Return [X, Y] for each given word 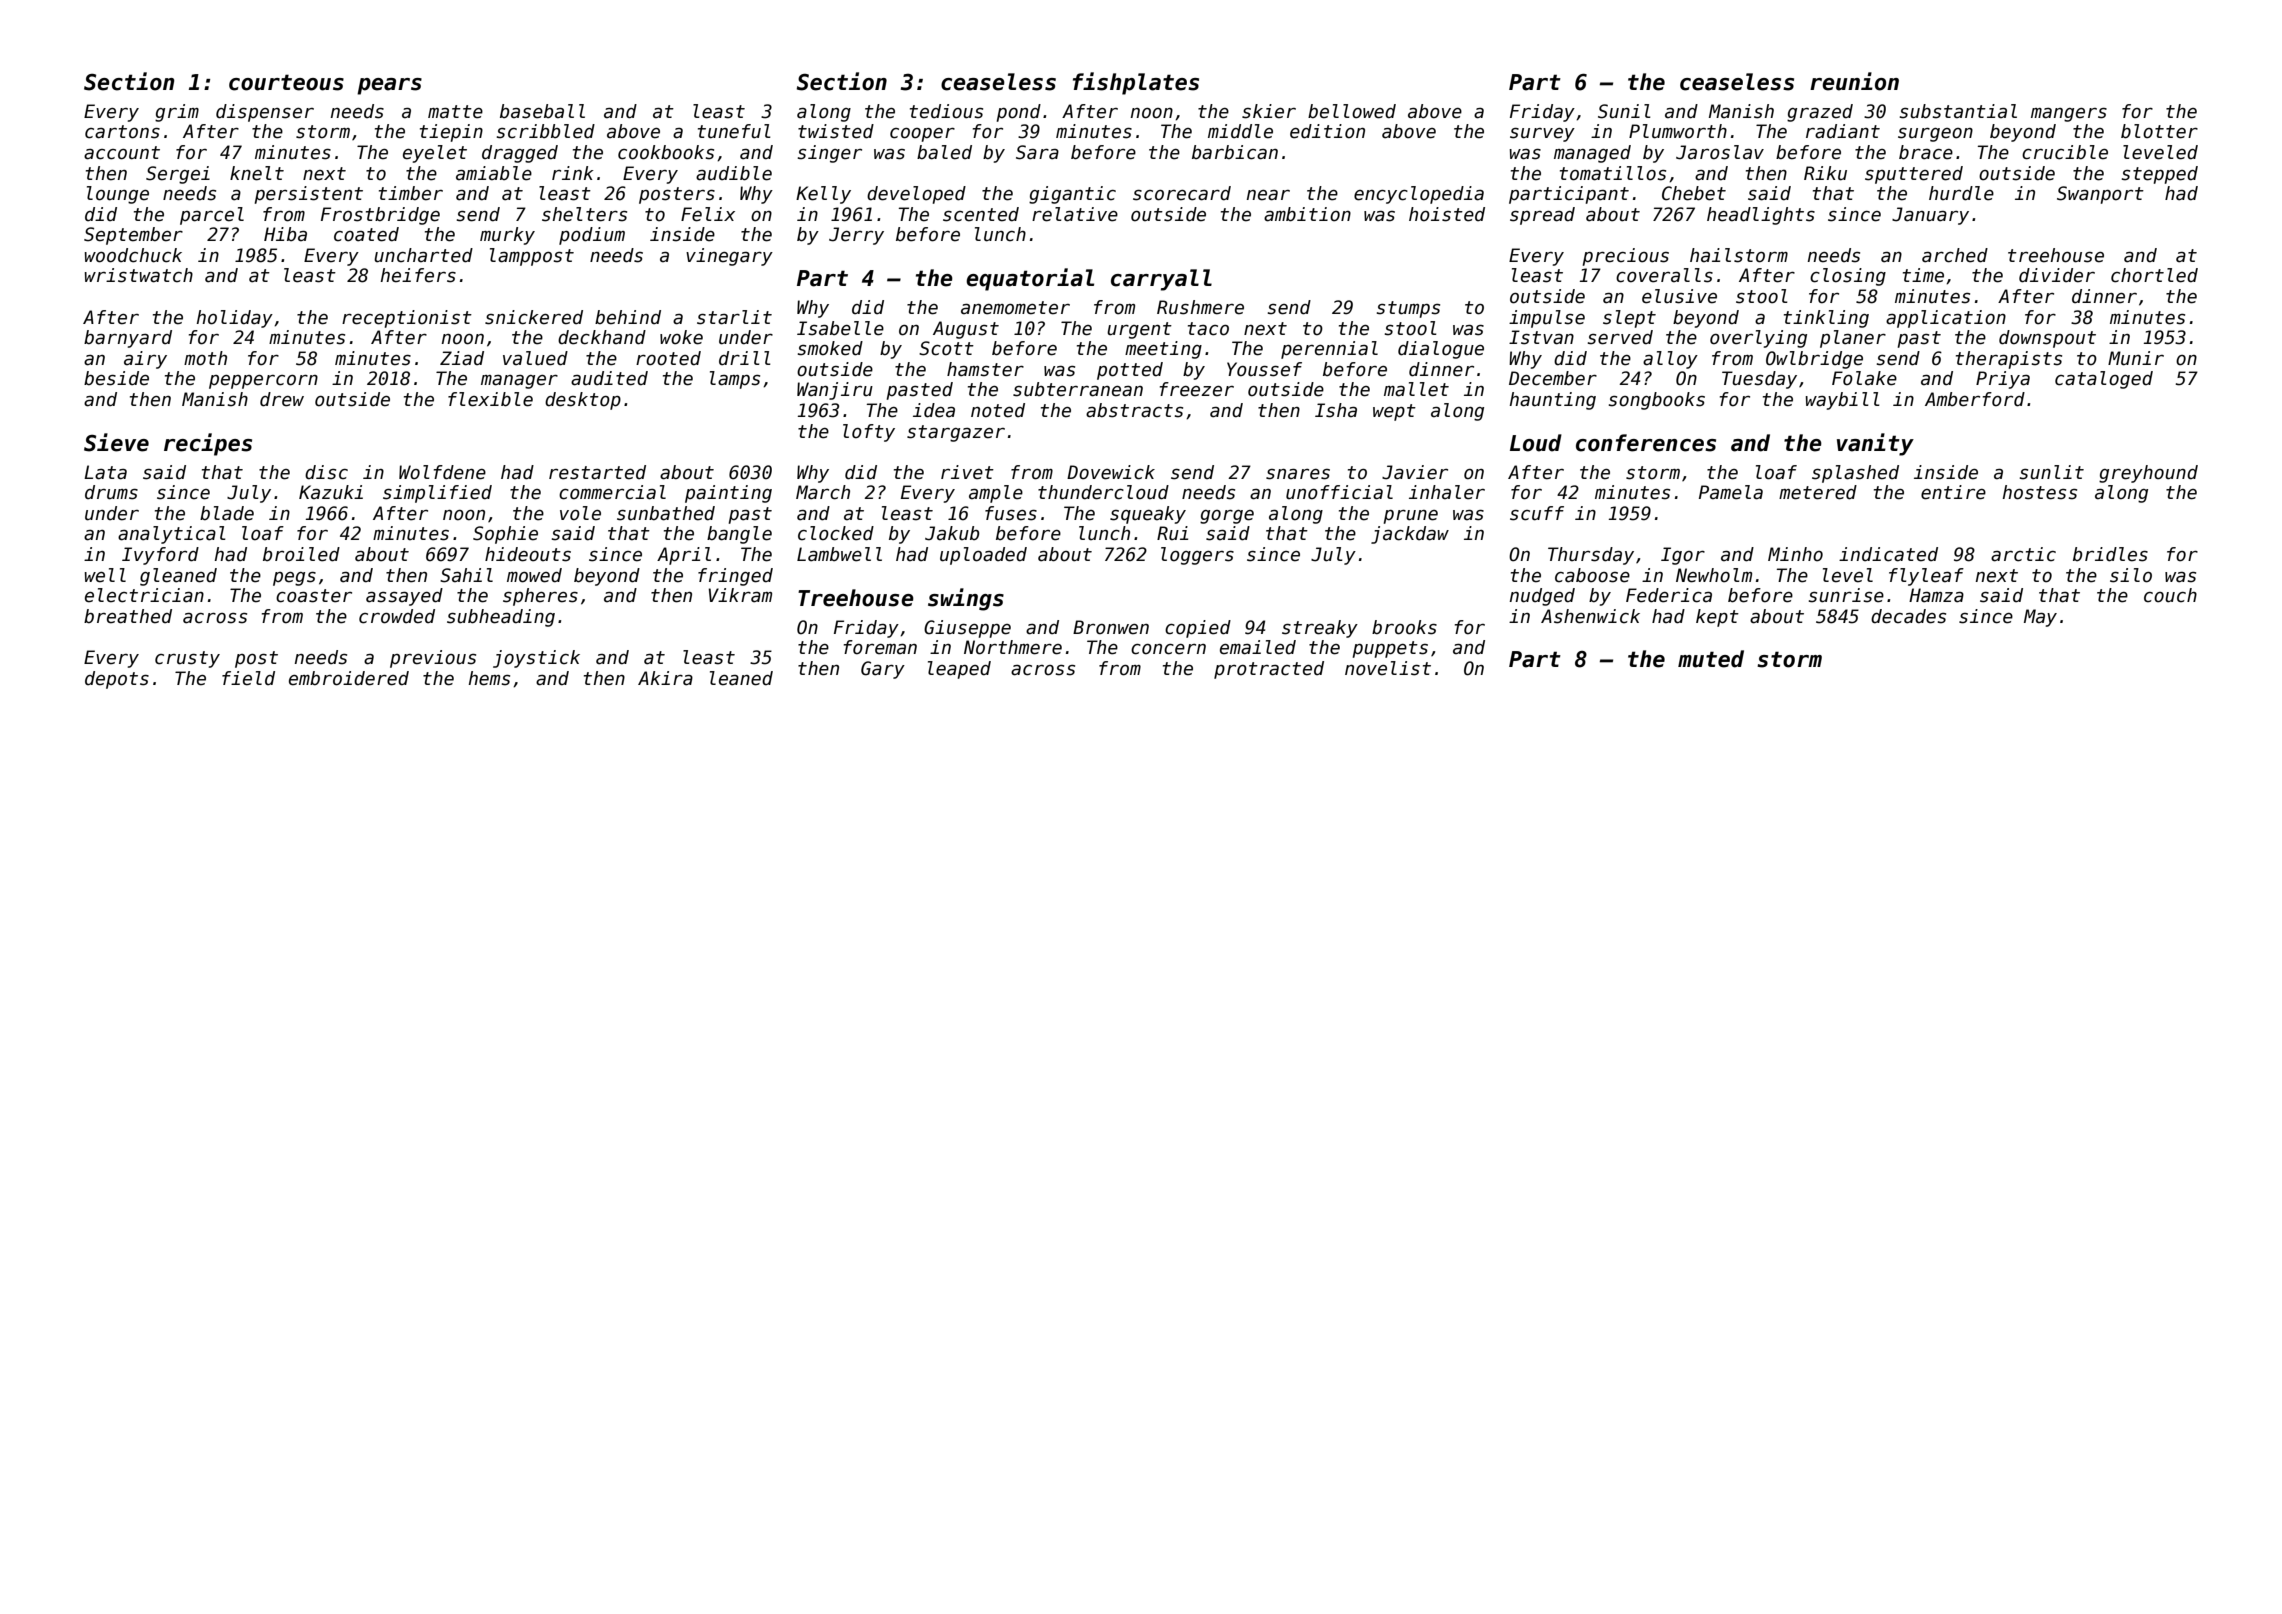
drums [111, 492]
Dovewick [1111, 472]
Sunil [1624, 111]
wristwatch [138, 275]
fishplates [1136, 83]
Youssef [1264, 369]
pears [389, 86]
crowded [397, 616]
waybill [1842, 401]
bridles [2110, 554]
